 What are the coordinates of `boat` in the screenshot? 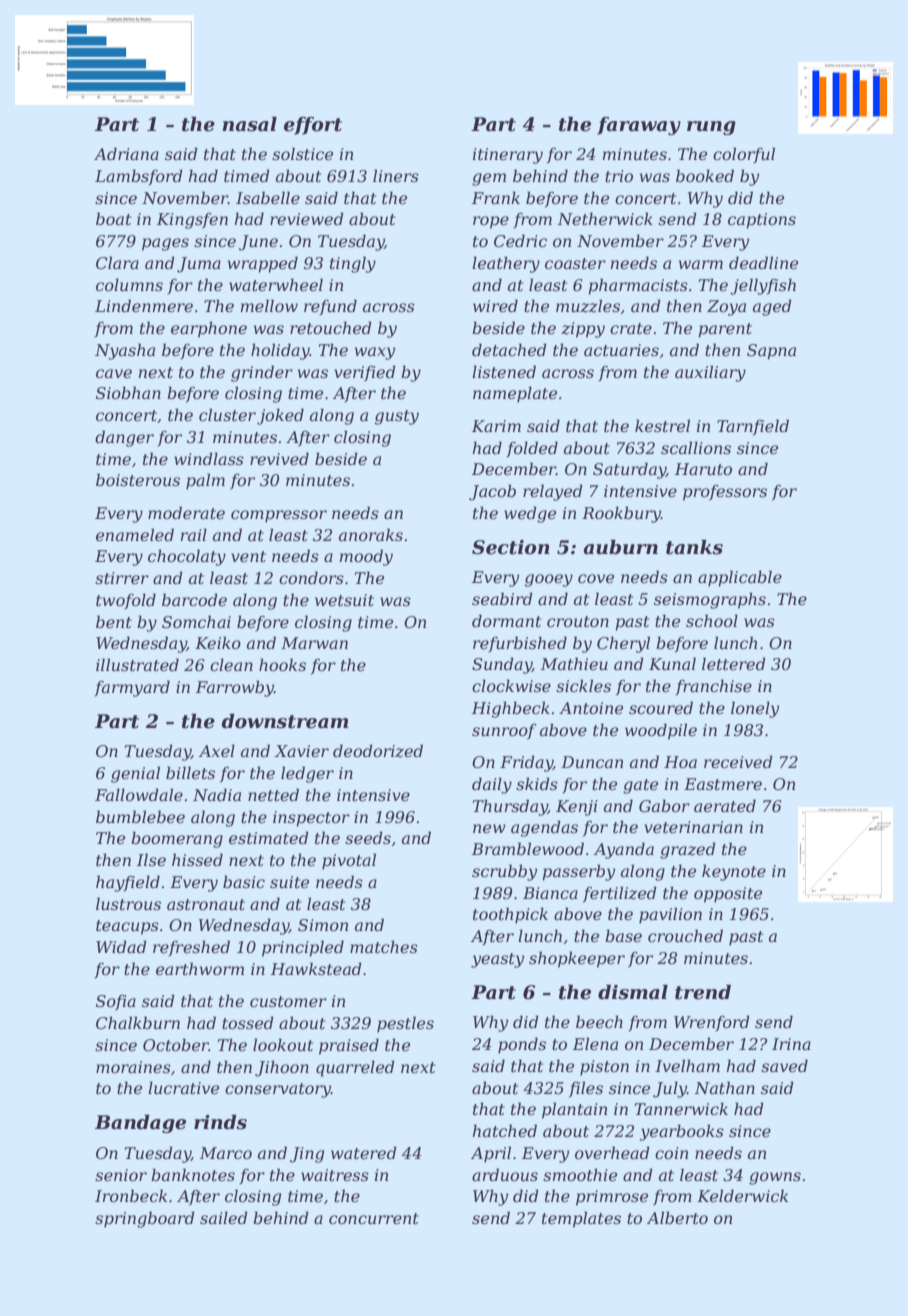 It's located at (113, 218).
